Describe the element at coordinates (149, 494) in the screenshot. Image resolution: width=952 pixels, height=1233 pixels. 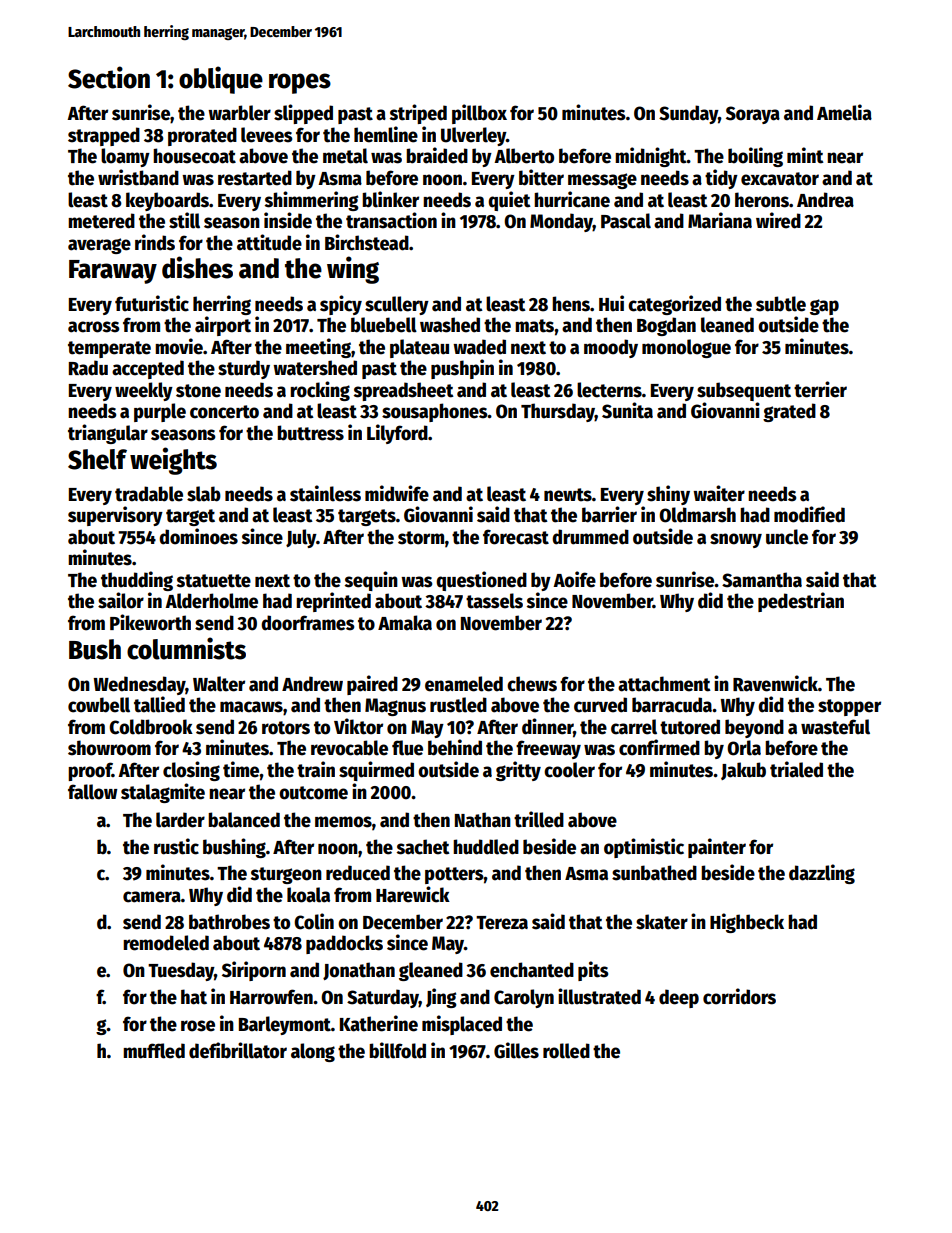
I see `tradable` at that location.
